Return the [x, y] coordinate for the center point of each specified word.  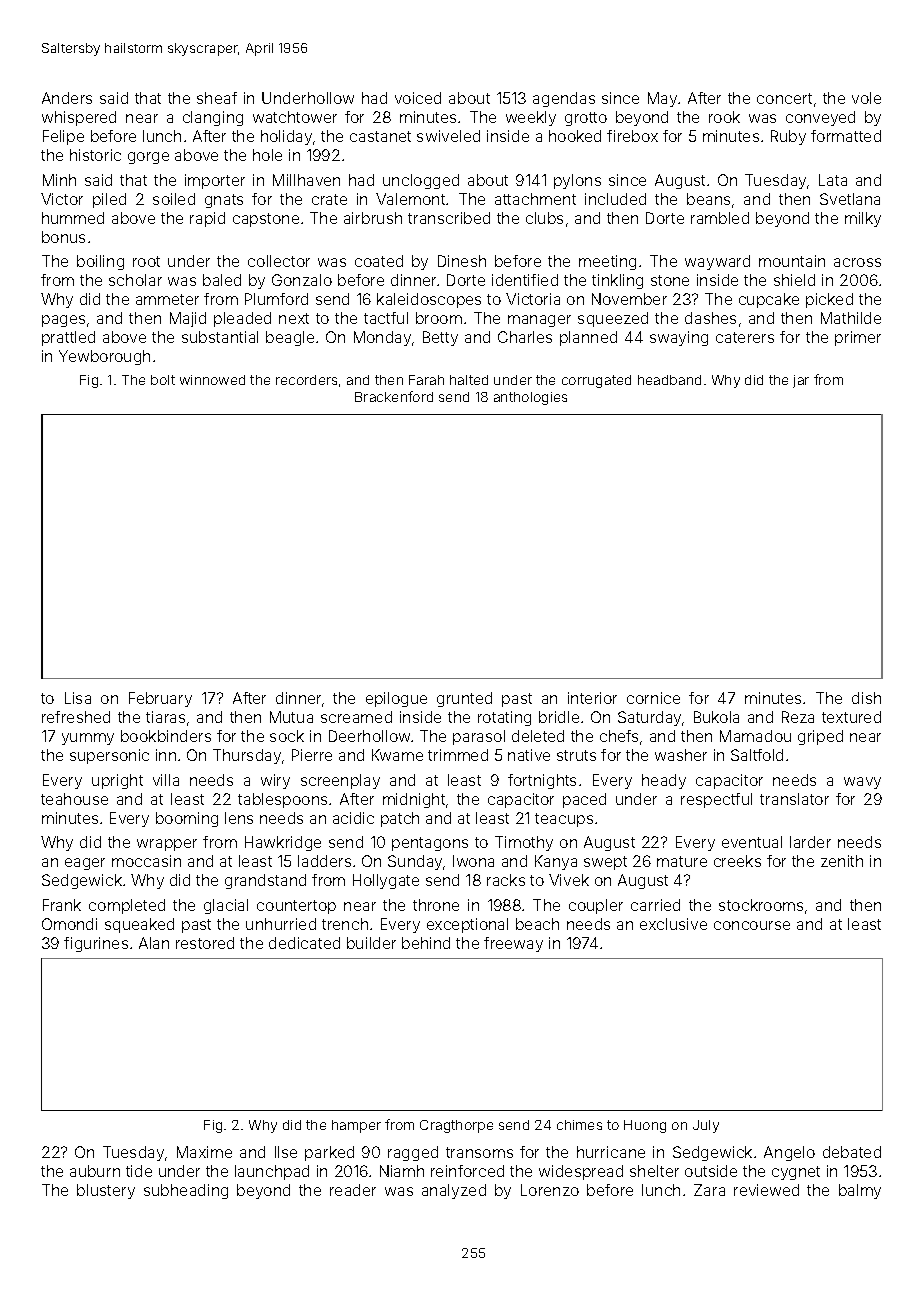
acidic [353, 818]
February [160, 699]
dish [866, 698]
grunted [464, 699]
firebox [632, 136]
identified [525, 280]
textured [851, 717]
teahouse [74, 799]
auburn [95, 1171]
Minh [59, 180]
